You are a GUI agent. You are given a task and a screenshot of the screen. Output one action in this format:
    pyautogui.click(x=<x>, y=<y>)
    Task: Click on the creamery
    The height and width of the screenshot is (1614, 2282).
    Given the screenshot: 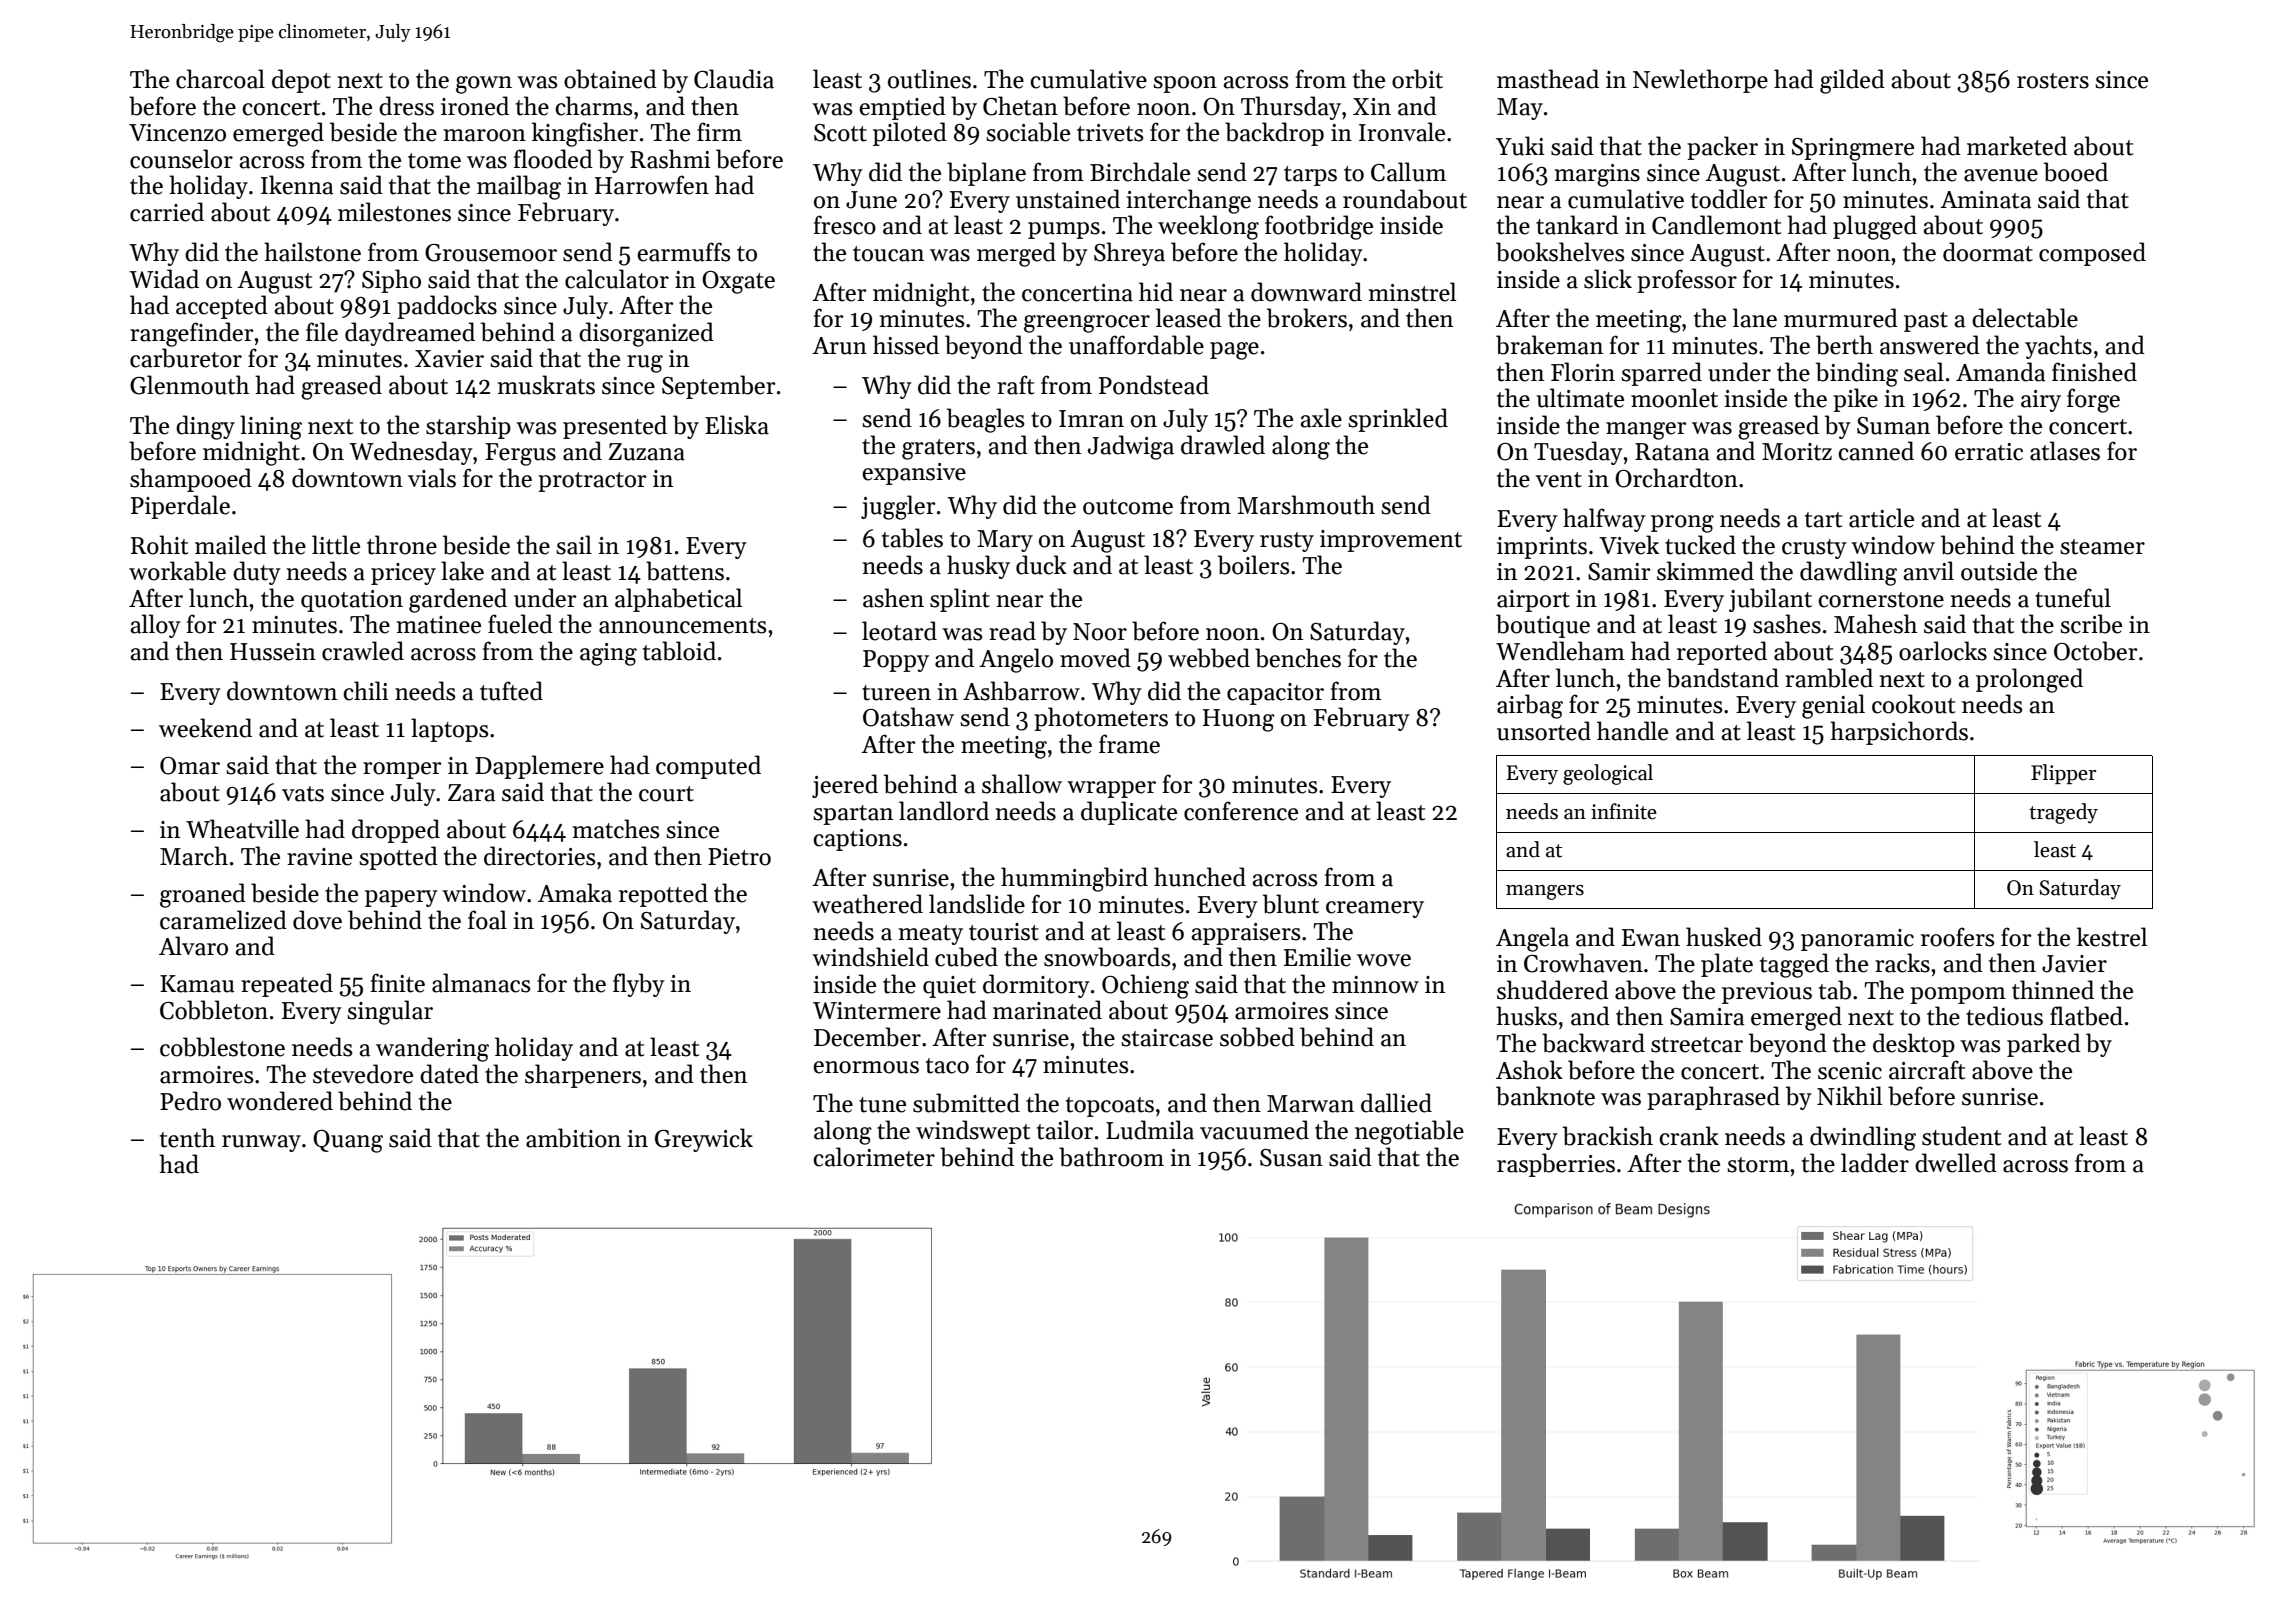 What is the action you would take?
    pyautogui.click(x=1375, y=909)
